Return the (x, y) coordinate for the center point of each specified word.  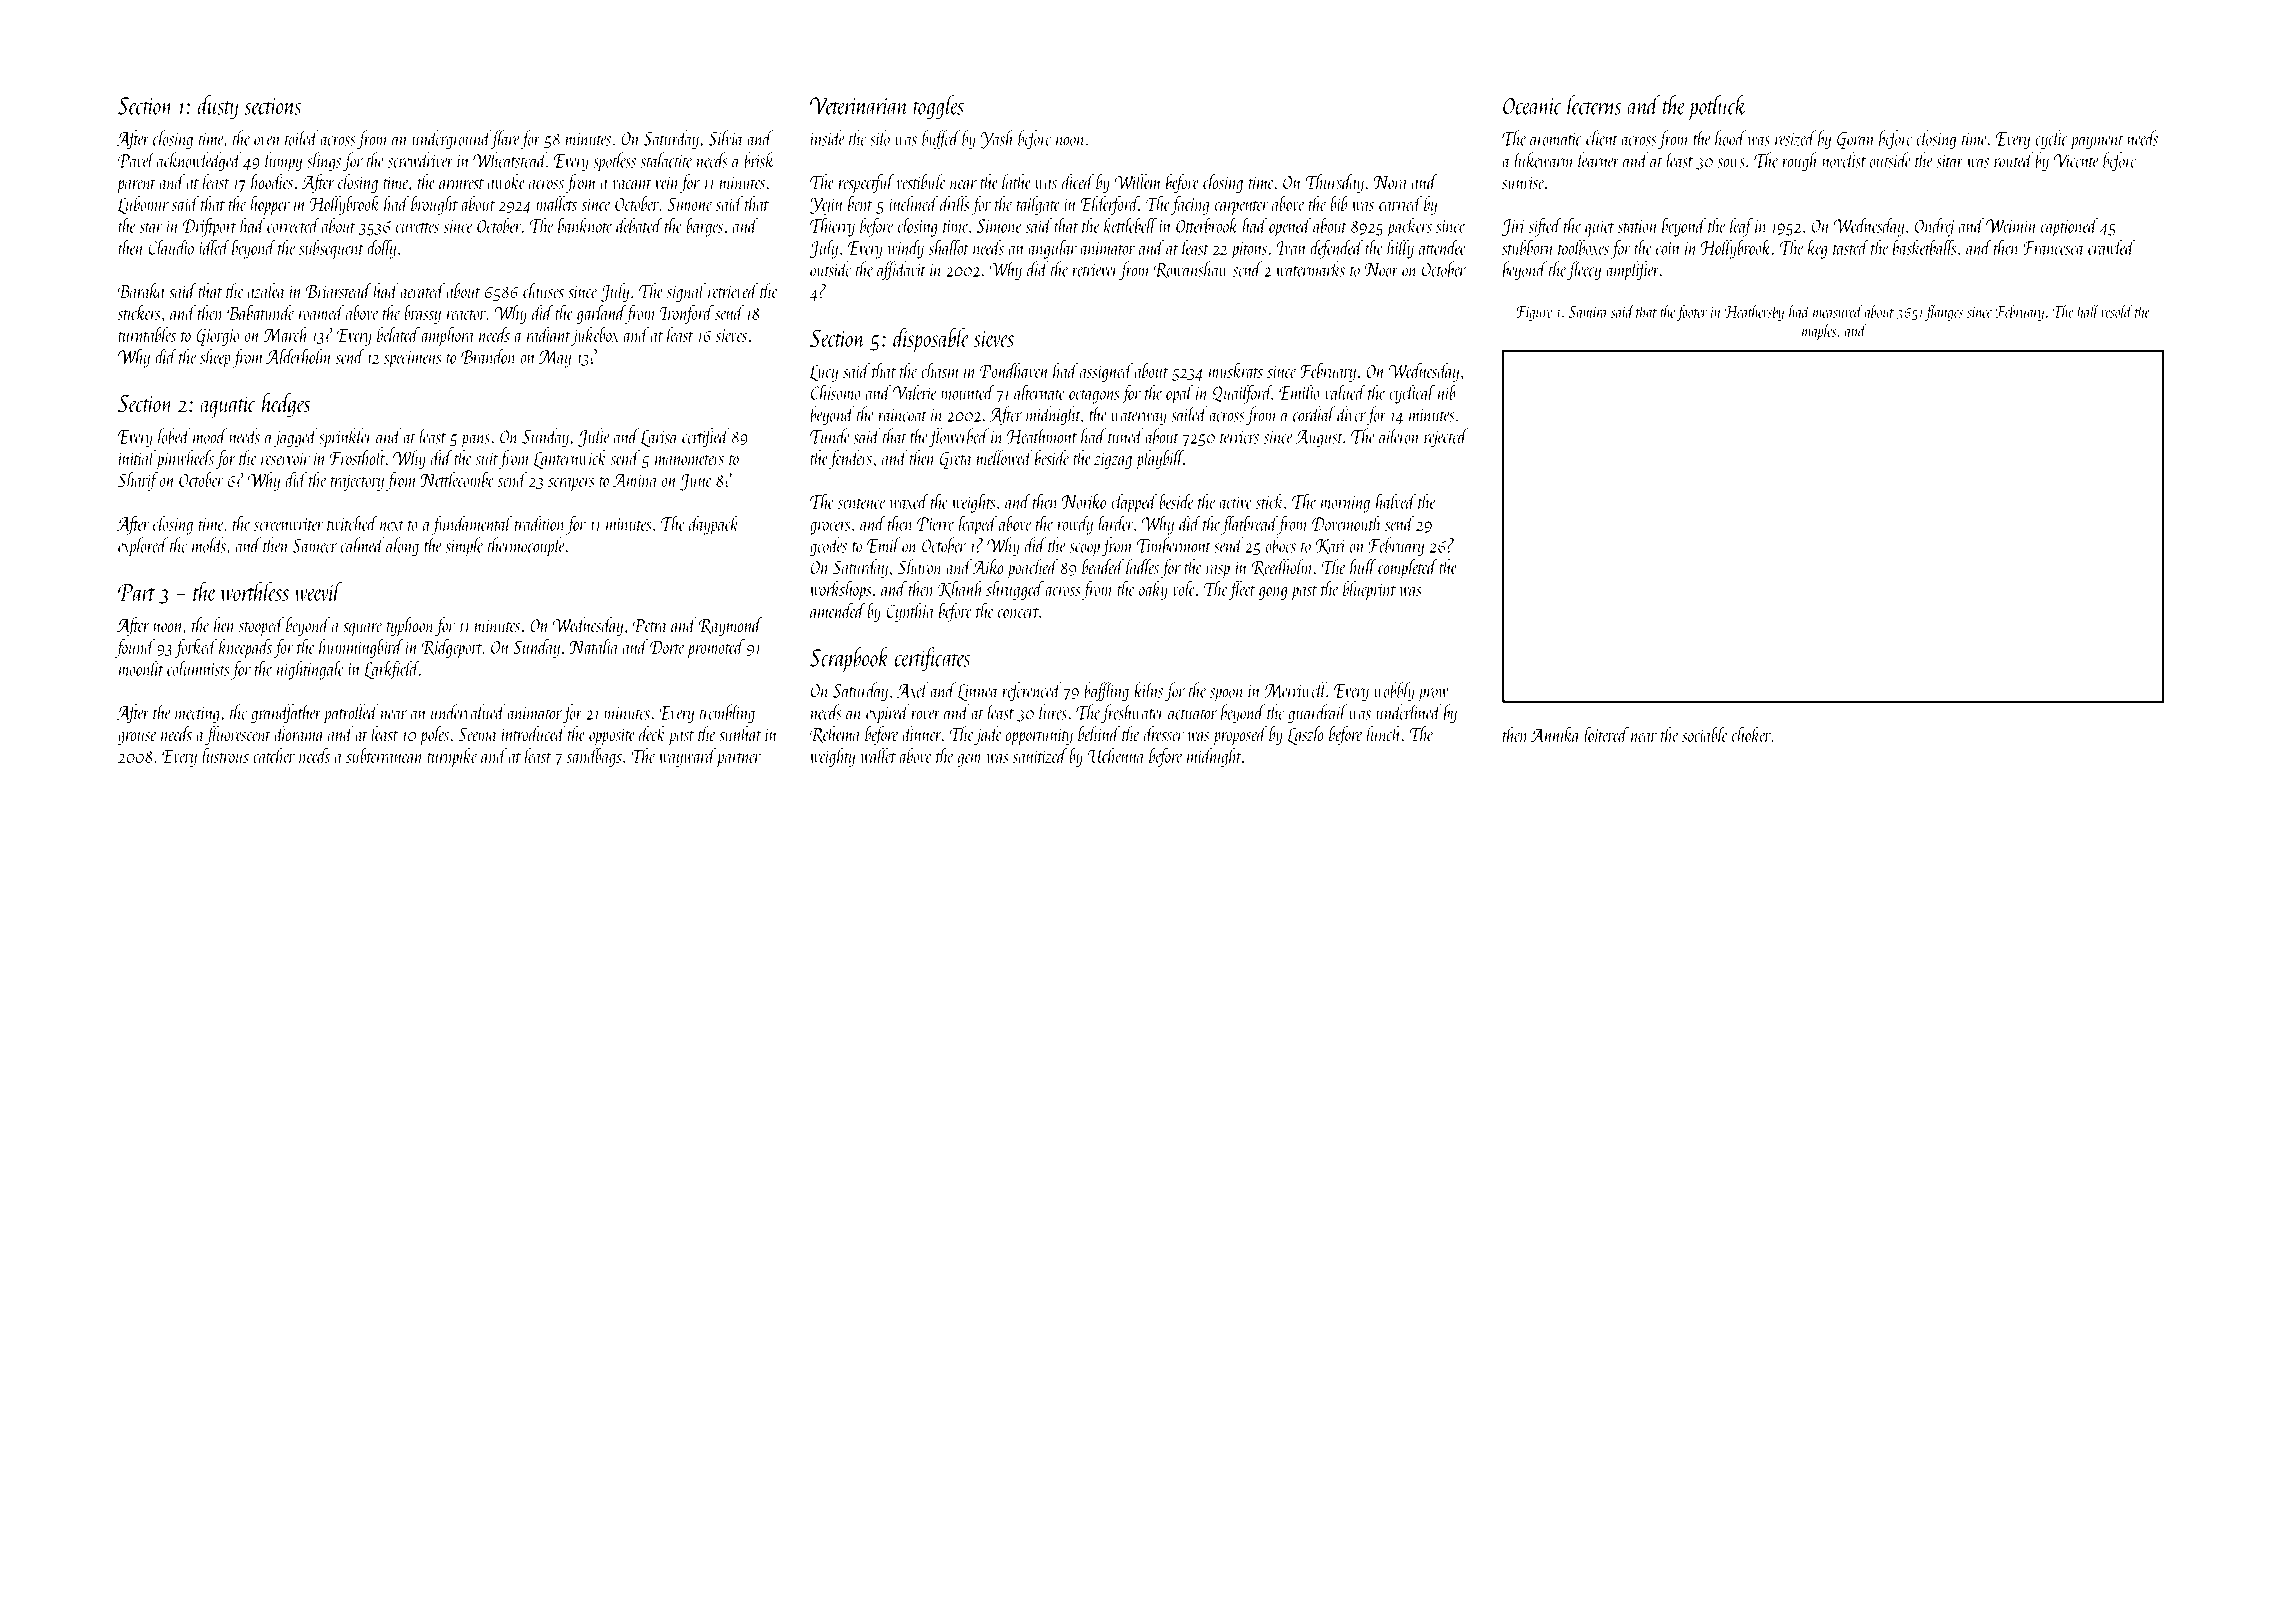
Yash (997, 139)
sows (1731, 163)
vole (1184, 588)
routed (2013, 160)
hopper (270, 205)
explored (143, 547)
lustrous (225, 755)
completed (1408, 569)
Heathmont (1042, 436)
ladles (1142, 567)
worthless (254, 591)
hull (1363, 566)
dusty (218, 107)
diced (1078, 182)
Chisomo (836, 392)
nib (1447, 392)
